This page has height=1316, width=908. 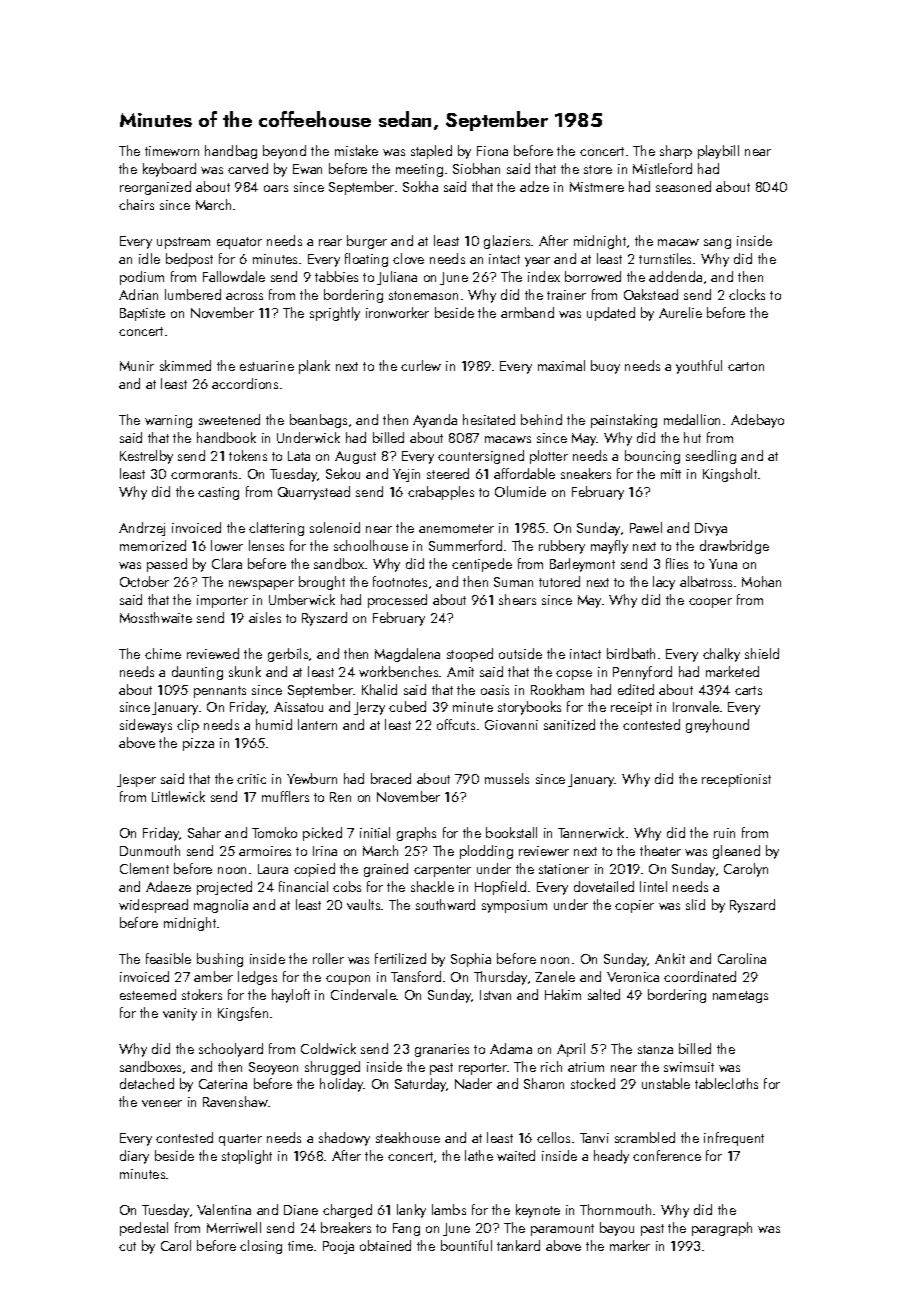 What do you see at coordinates (605, 367) in the page?
I see `buoy` at bounding box center [605, 367].
